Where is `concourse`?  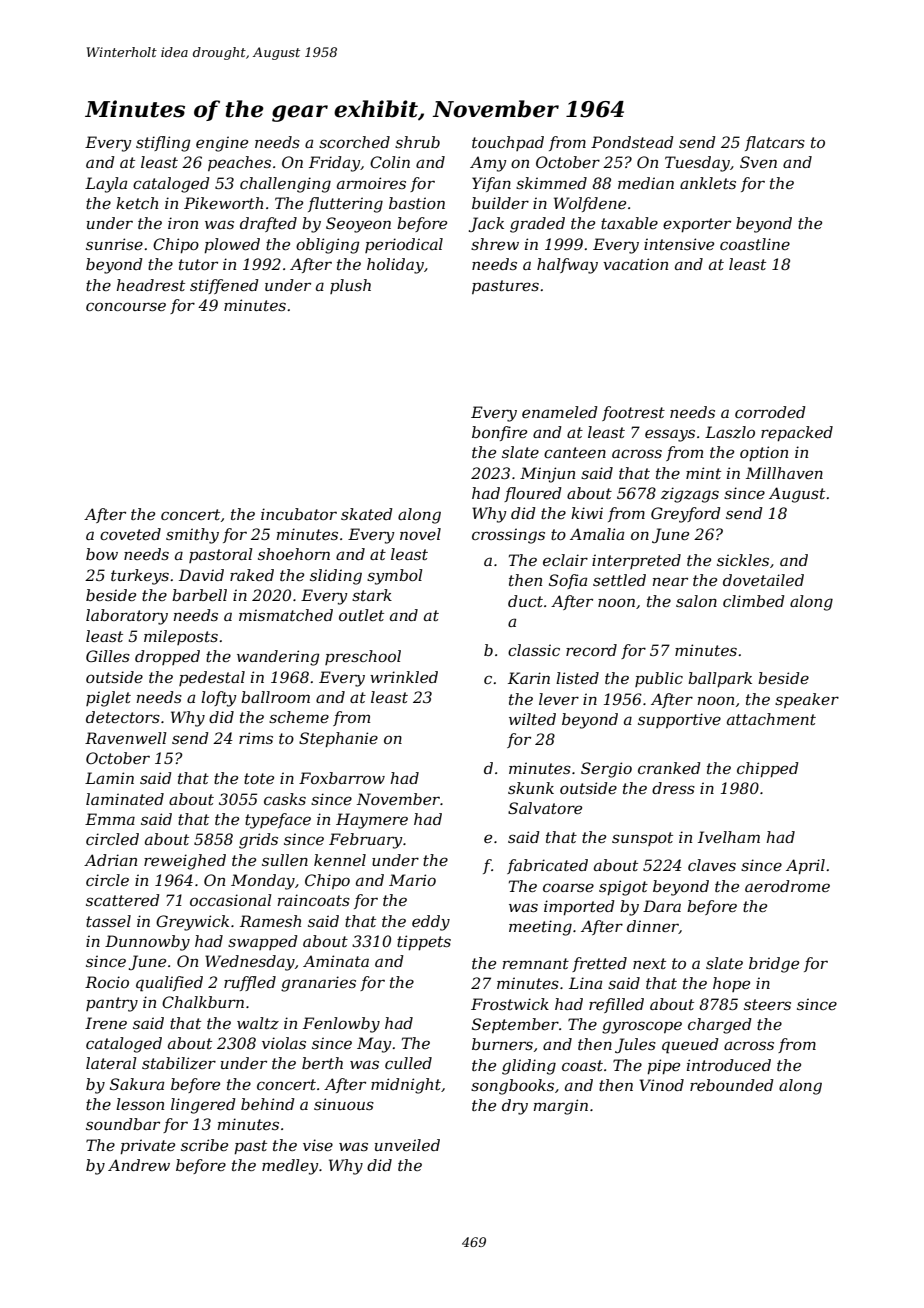 concourse is located at coordinates (126, 306).
